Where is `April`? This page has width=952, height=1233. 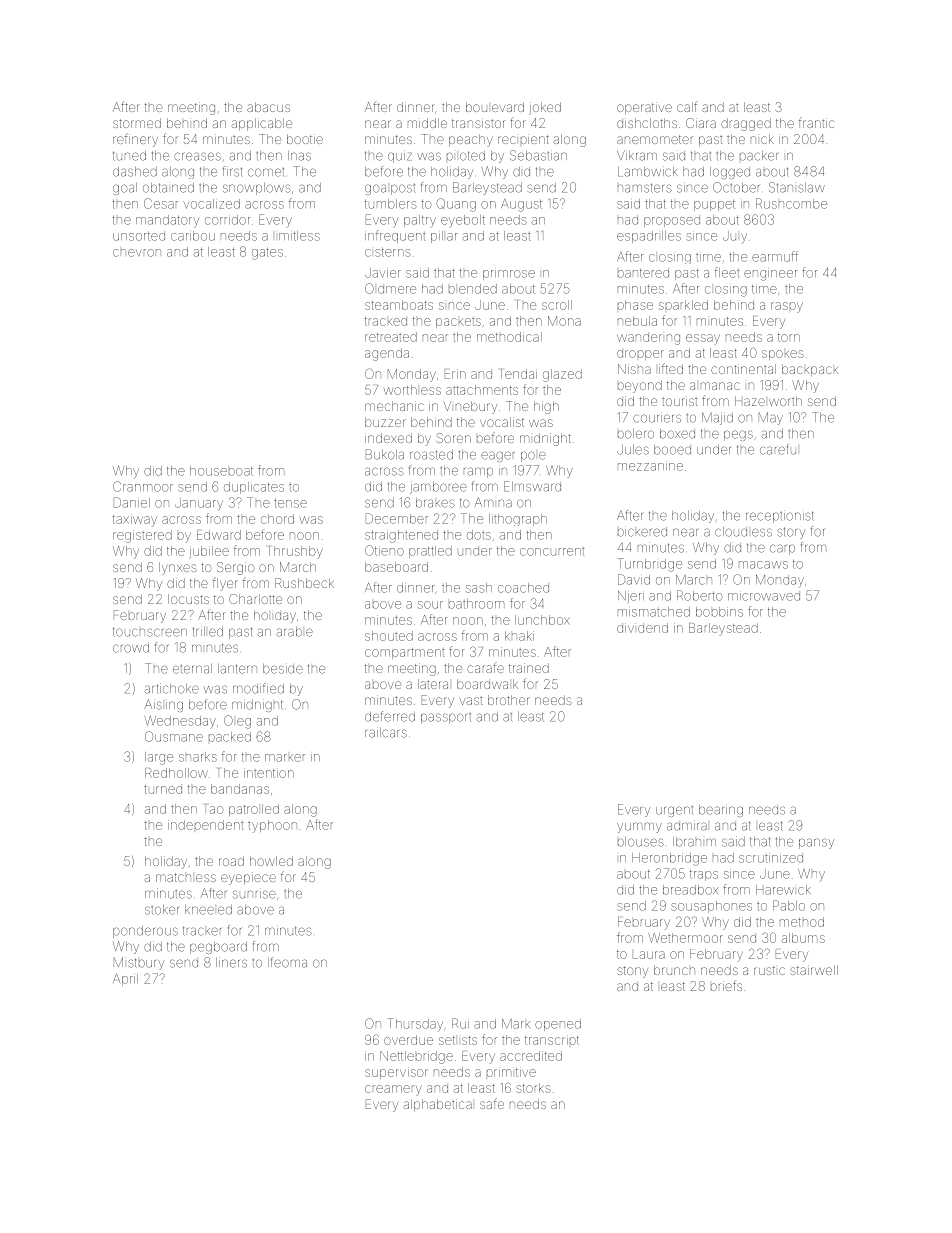 April is located at coordinates (125, 980).
